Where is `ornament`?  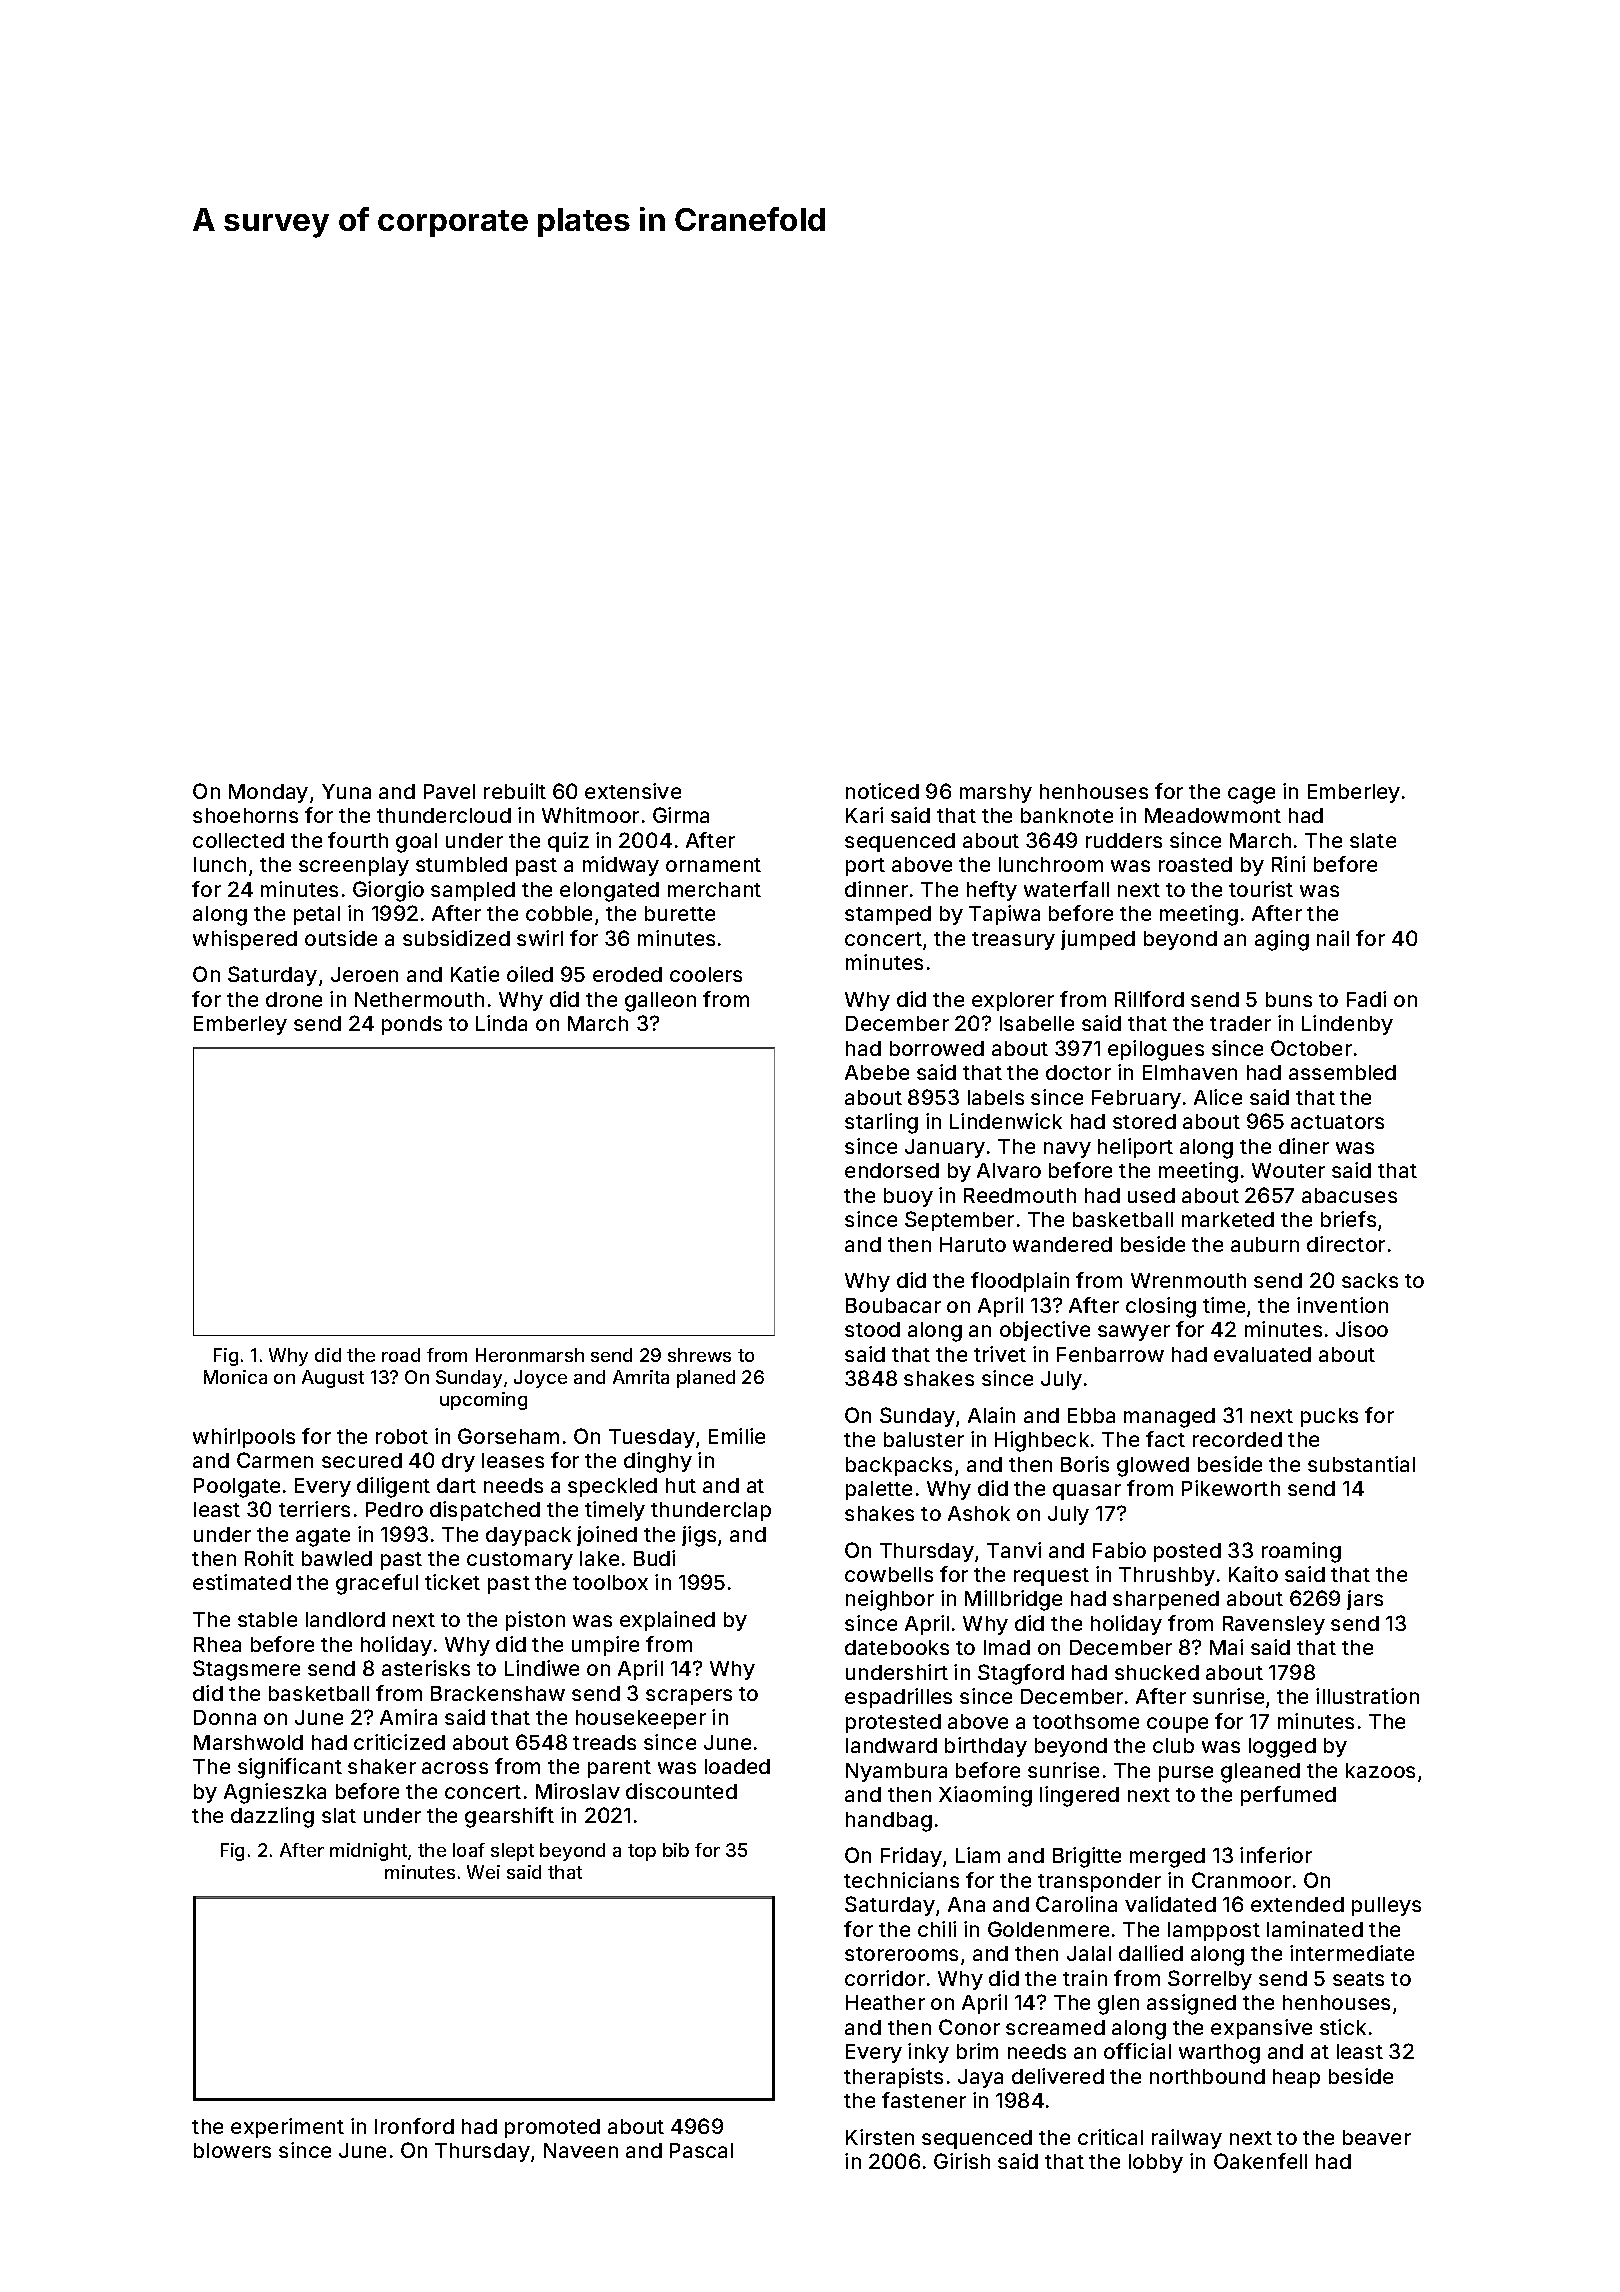
ornament is located at coordinates (713, 865).
